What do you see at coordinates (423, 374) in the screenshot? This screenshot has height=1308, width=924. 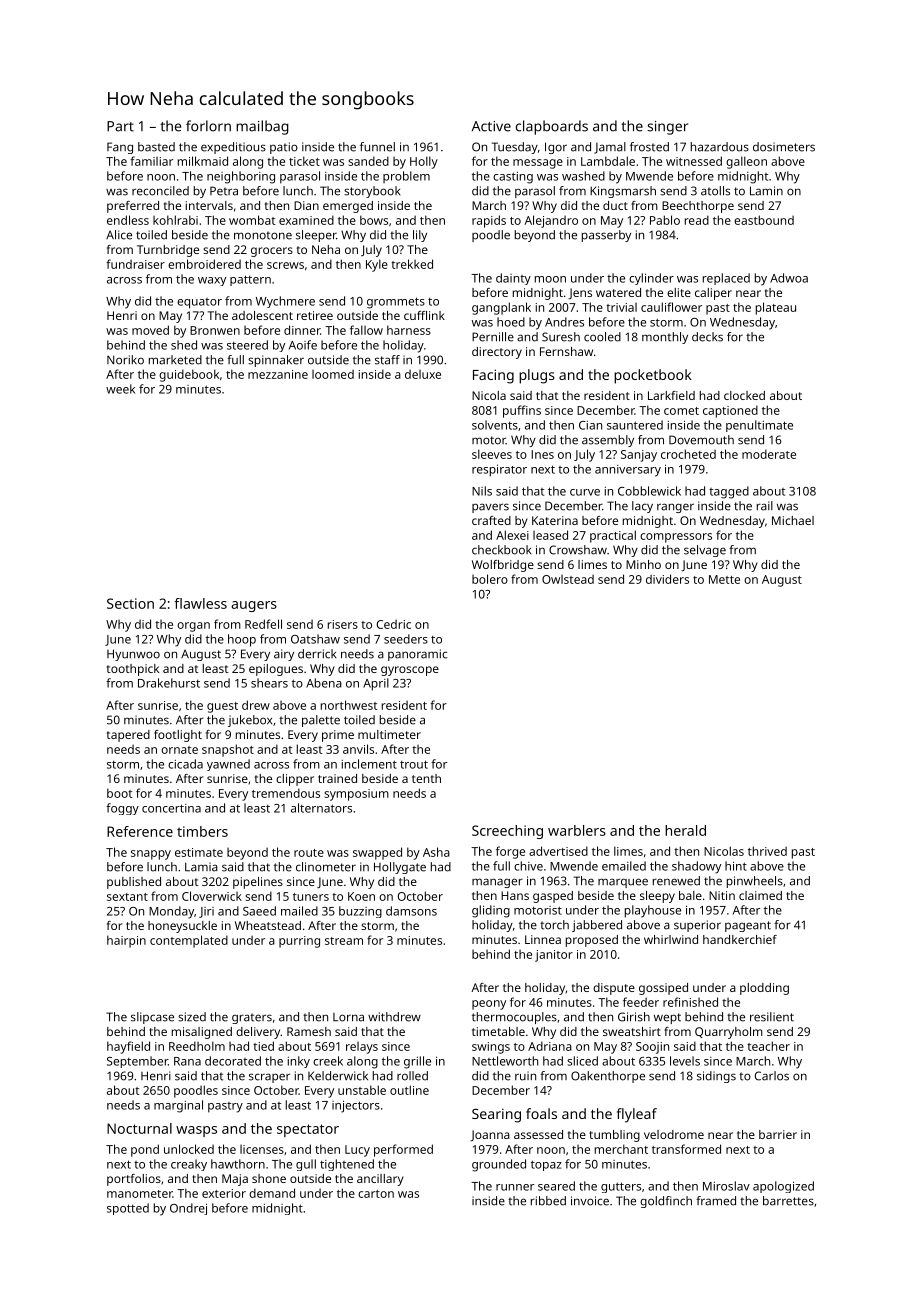 I see `deluxe` at bounding box center [423, 374].
